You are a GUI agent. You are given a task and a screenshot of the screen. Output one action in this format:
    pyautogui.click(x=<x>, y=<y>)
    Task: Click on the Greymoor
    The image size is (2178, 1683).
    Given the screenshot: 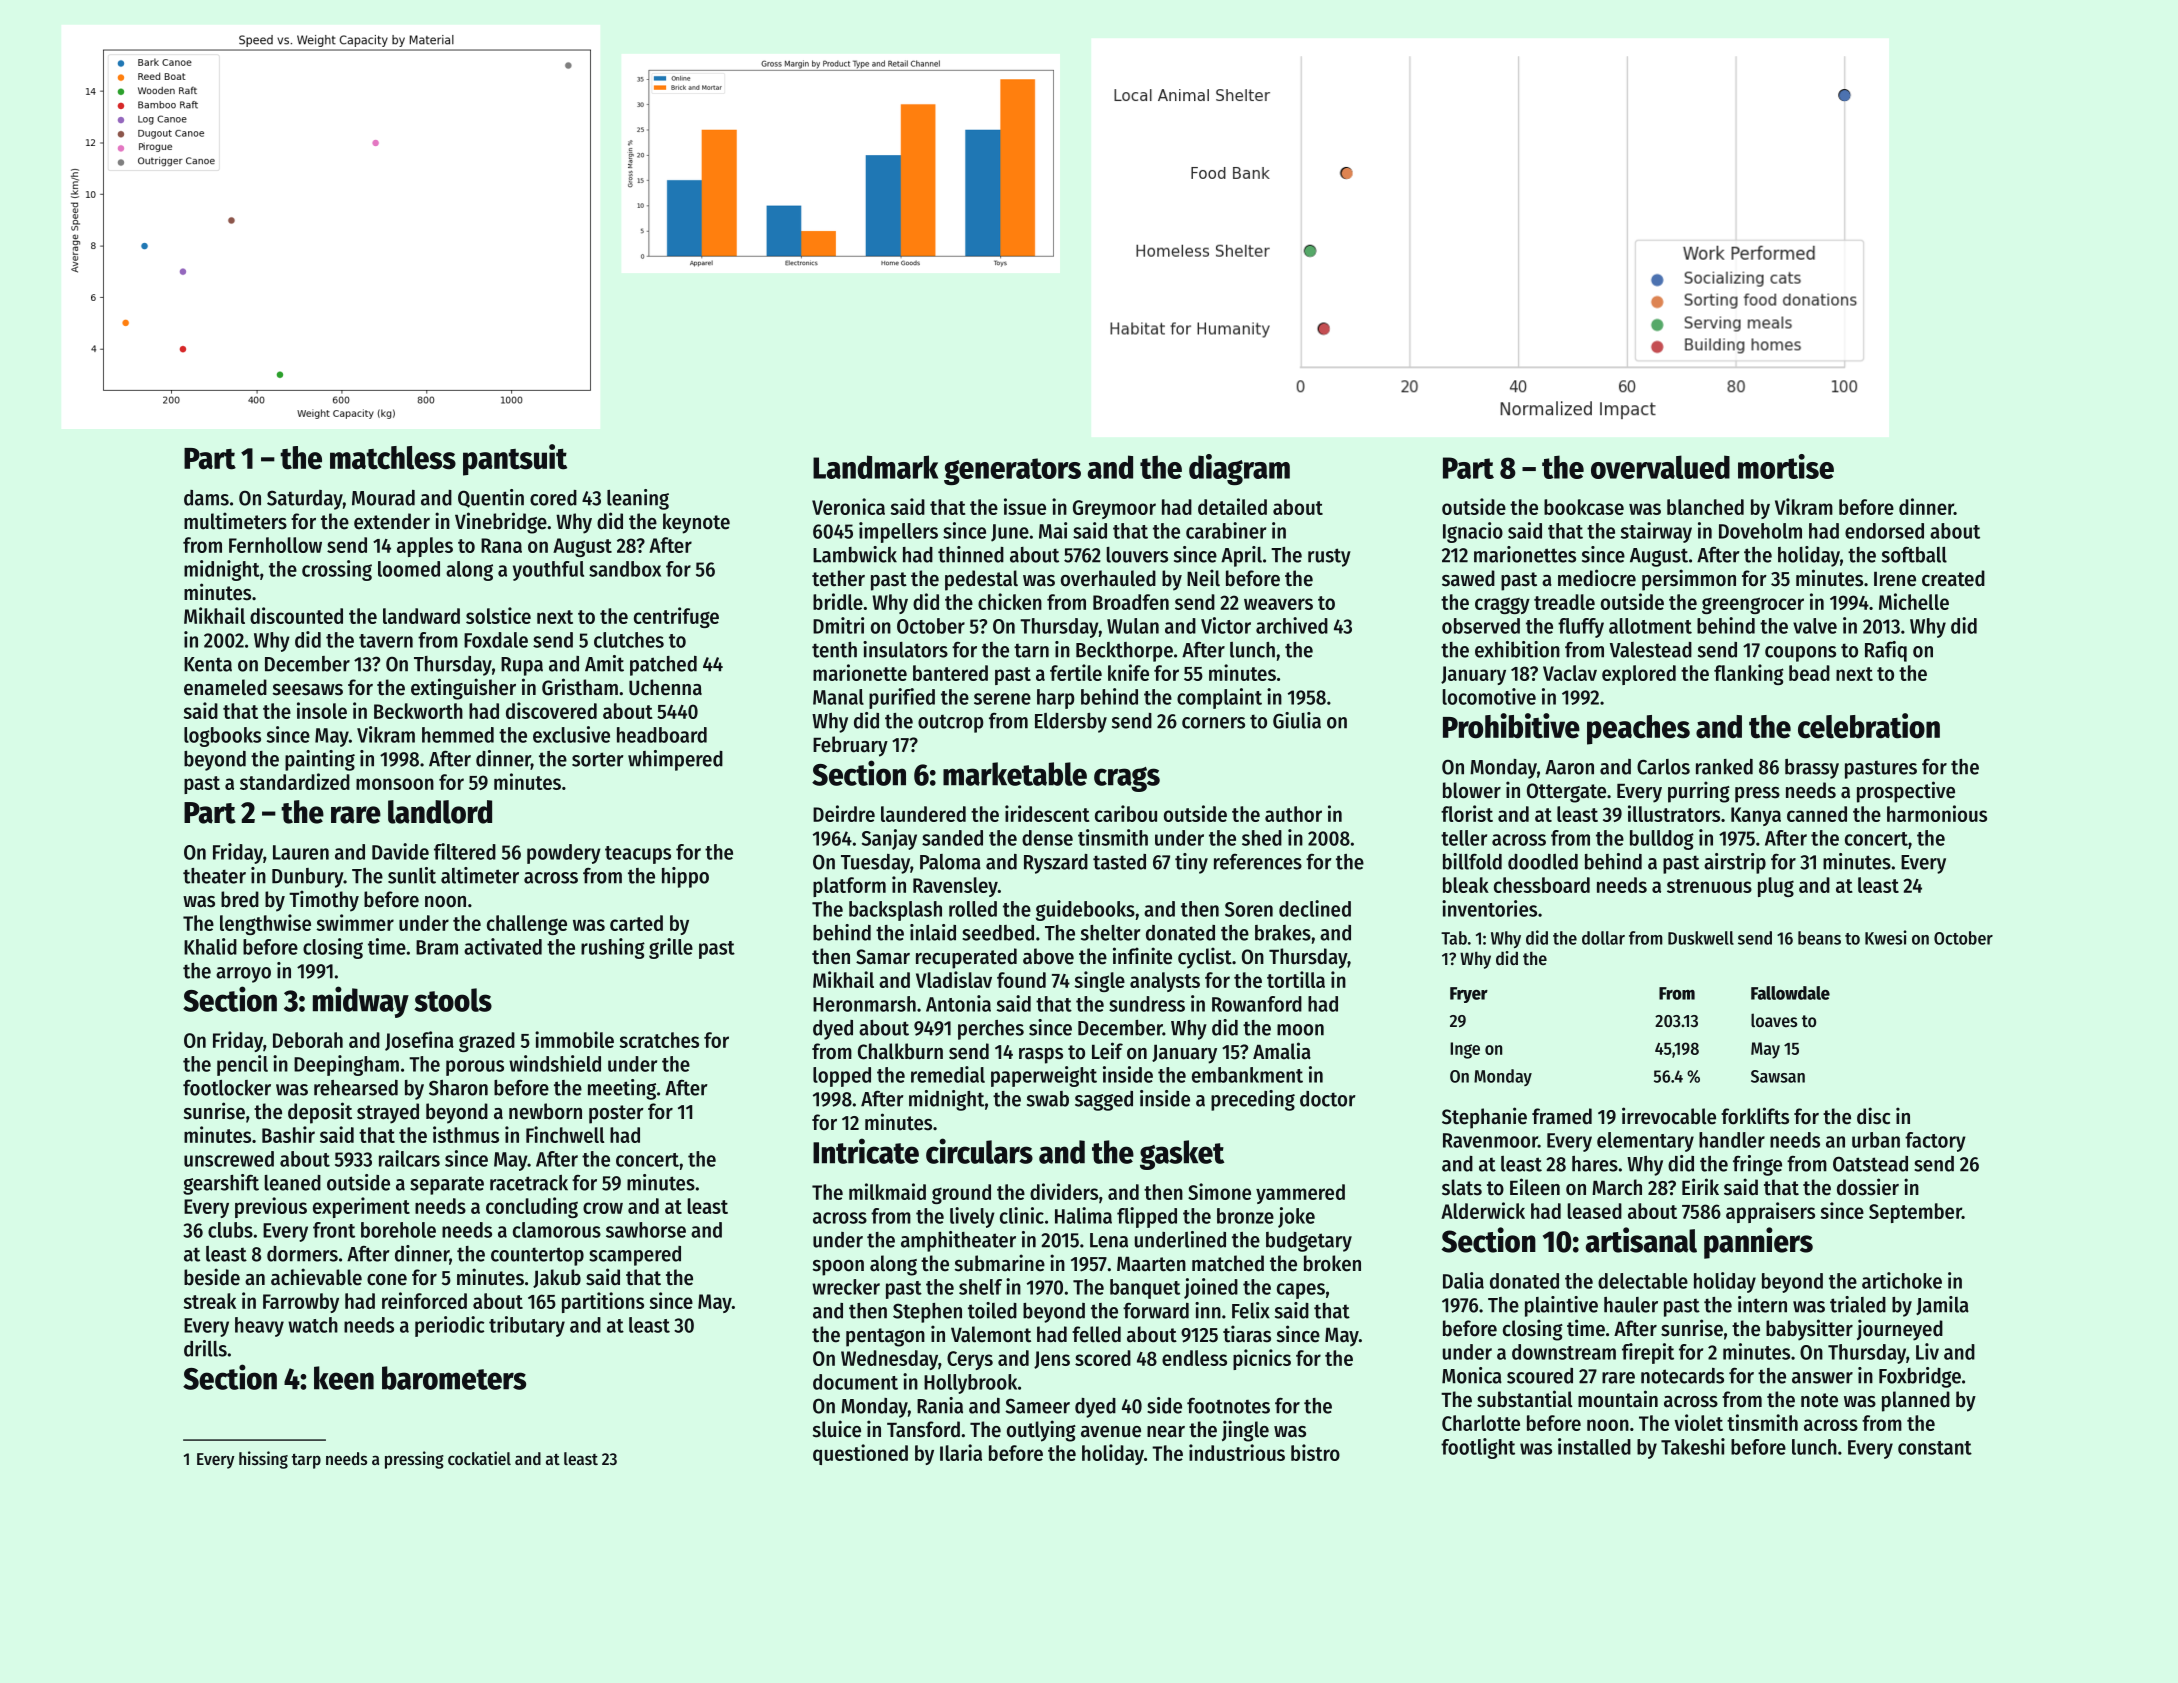 What is the action you would take?
    pyautogui.click(x=1114, y=509)
